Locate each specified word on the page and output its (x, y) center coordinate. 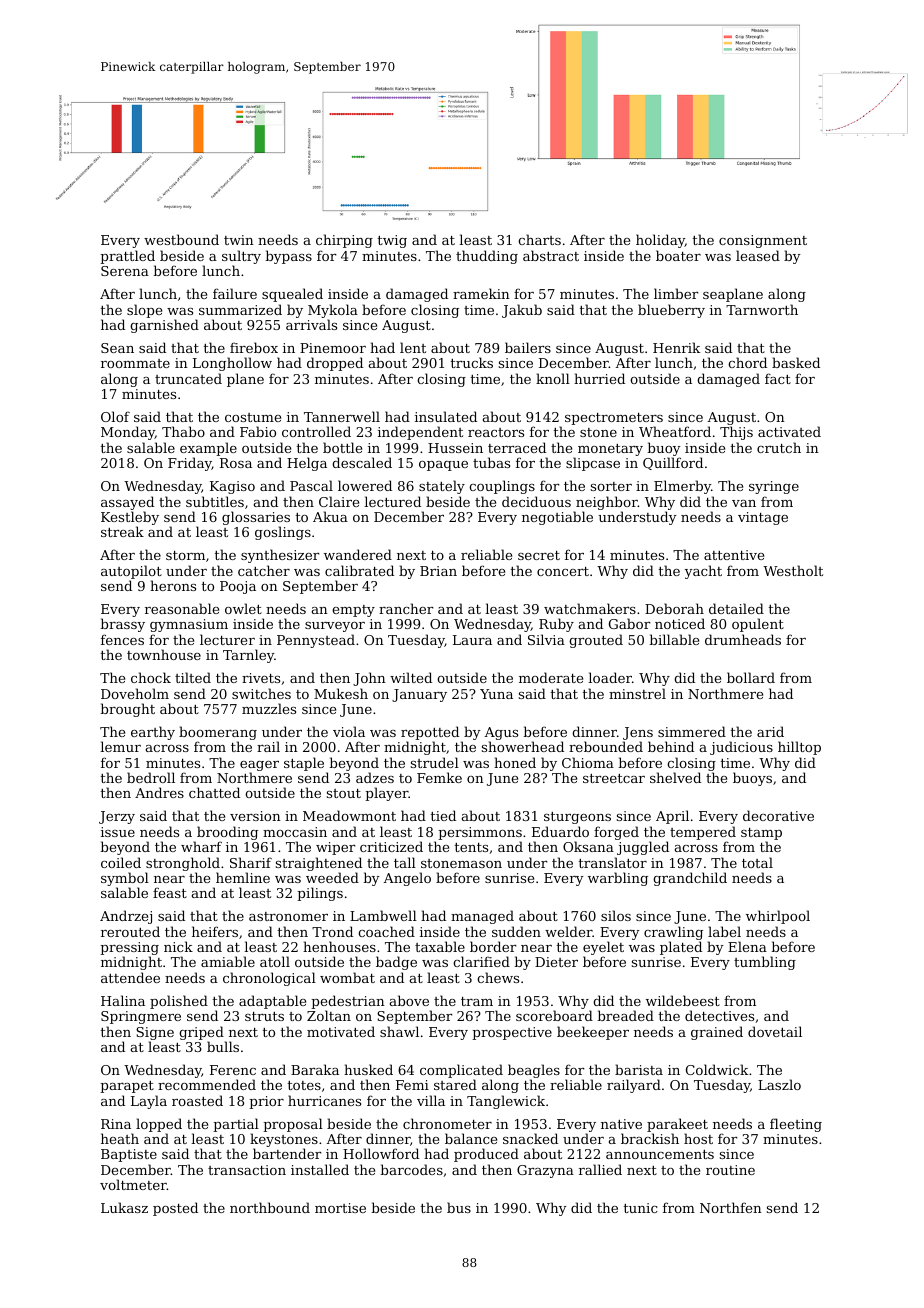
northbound (270, 1207)
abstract (551, 255)
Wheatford (675, 431)
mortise (340, 1208)
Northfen (731, 1207)
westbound (181, 239)
